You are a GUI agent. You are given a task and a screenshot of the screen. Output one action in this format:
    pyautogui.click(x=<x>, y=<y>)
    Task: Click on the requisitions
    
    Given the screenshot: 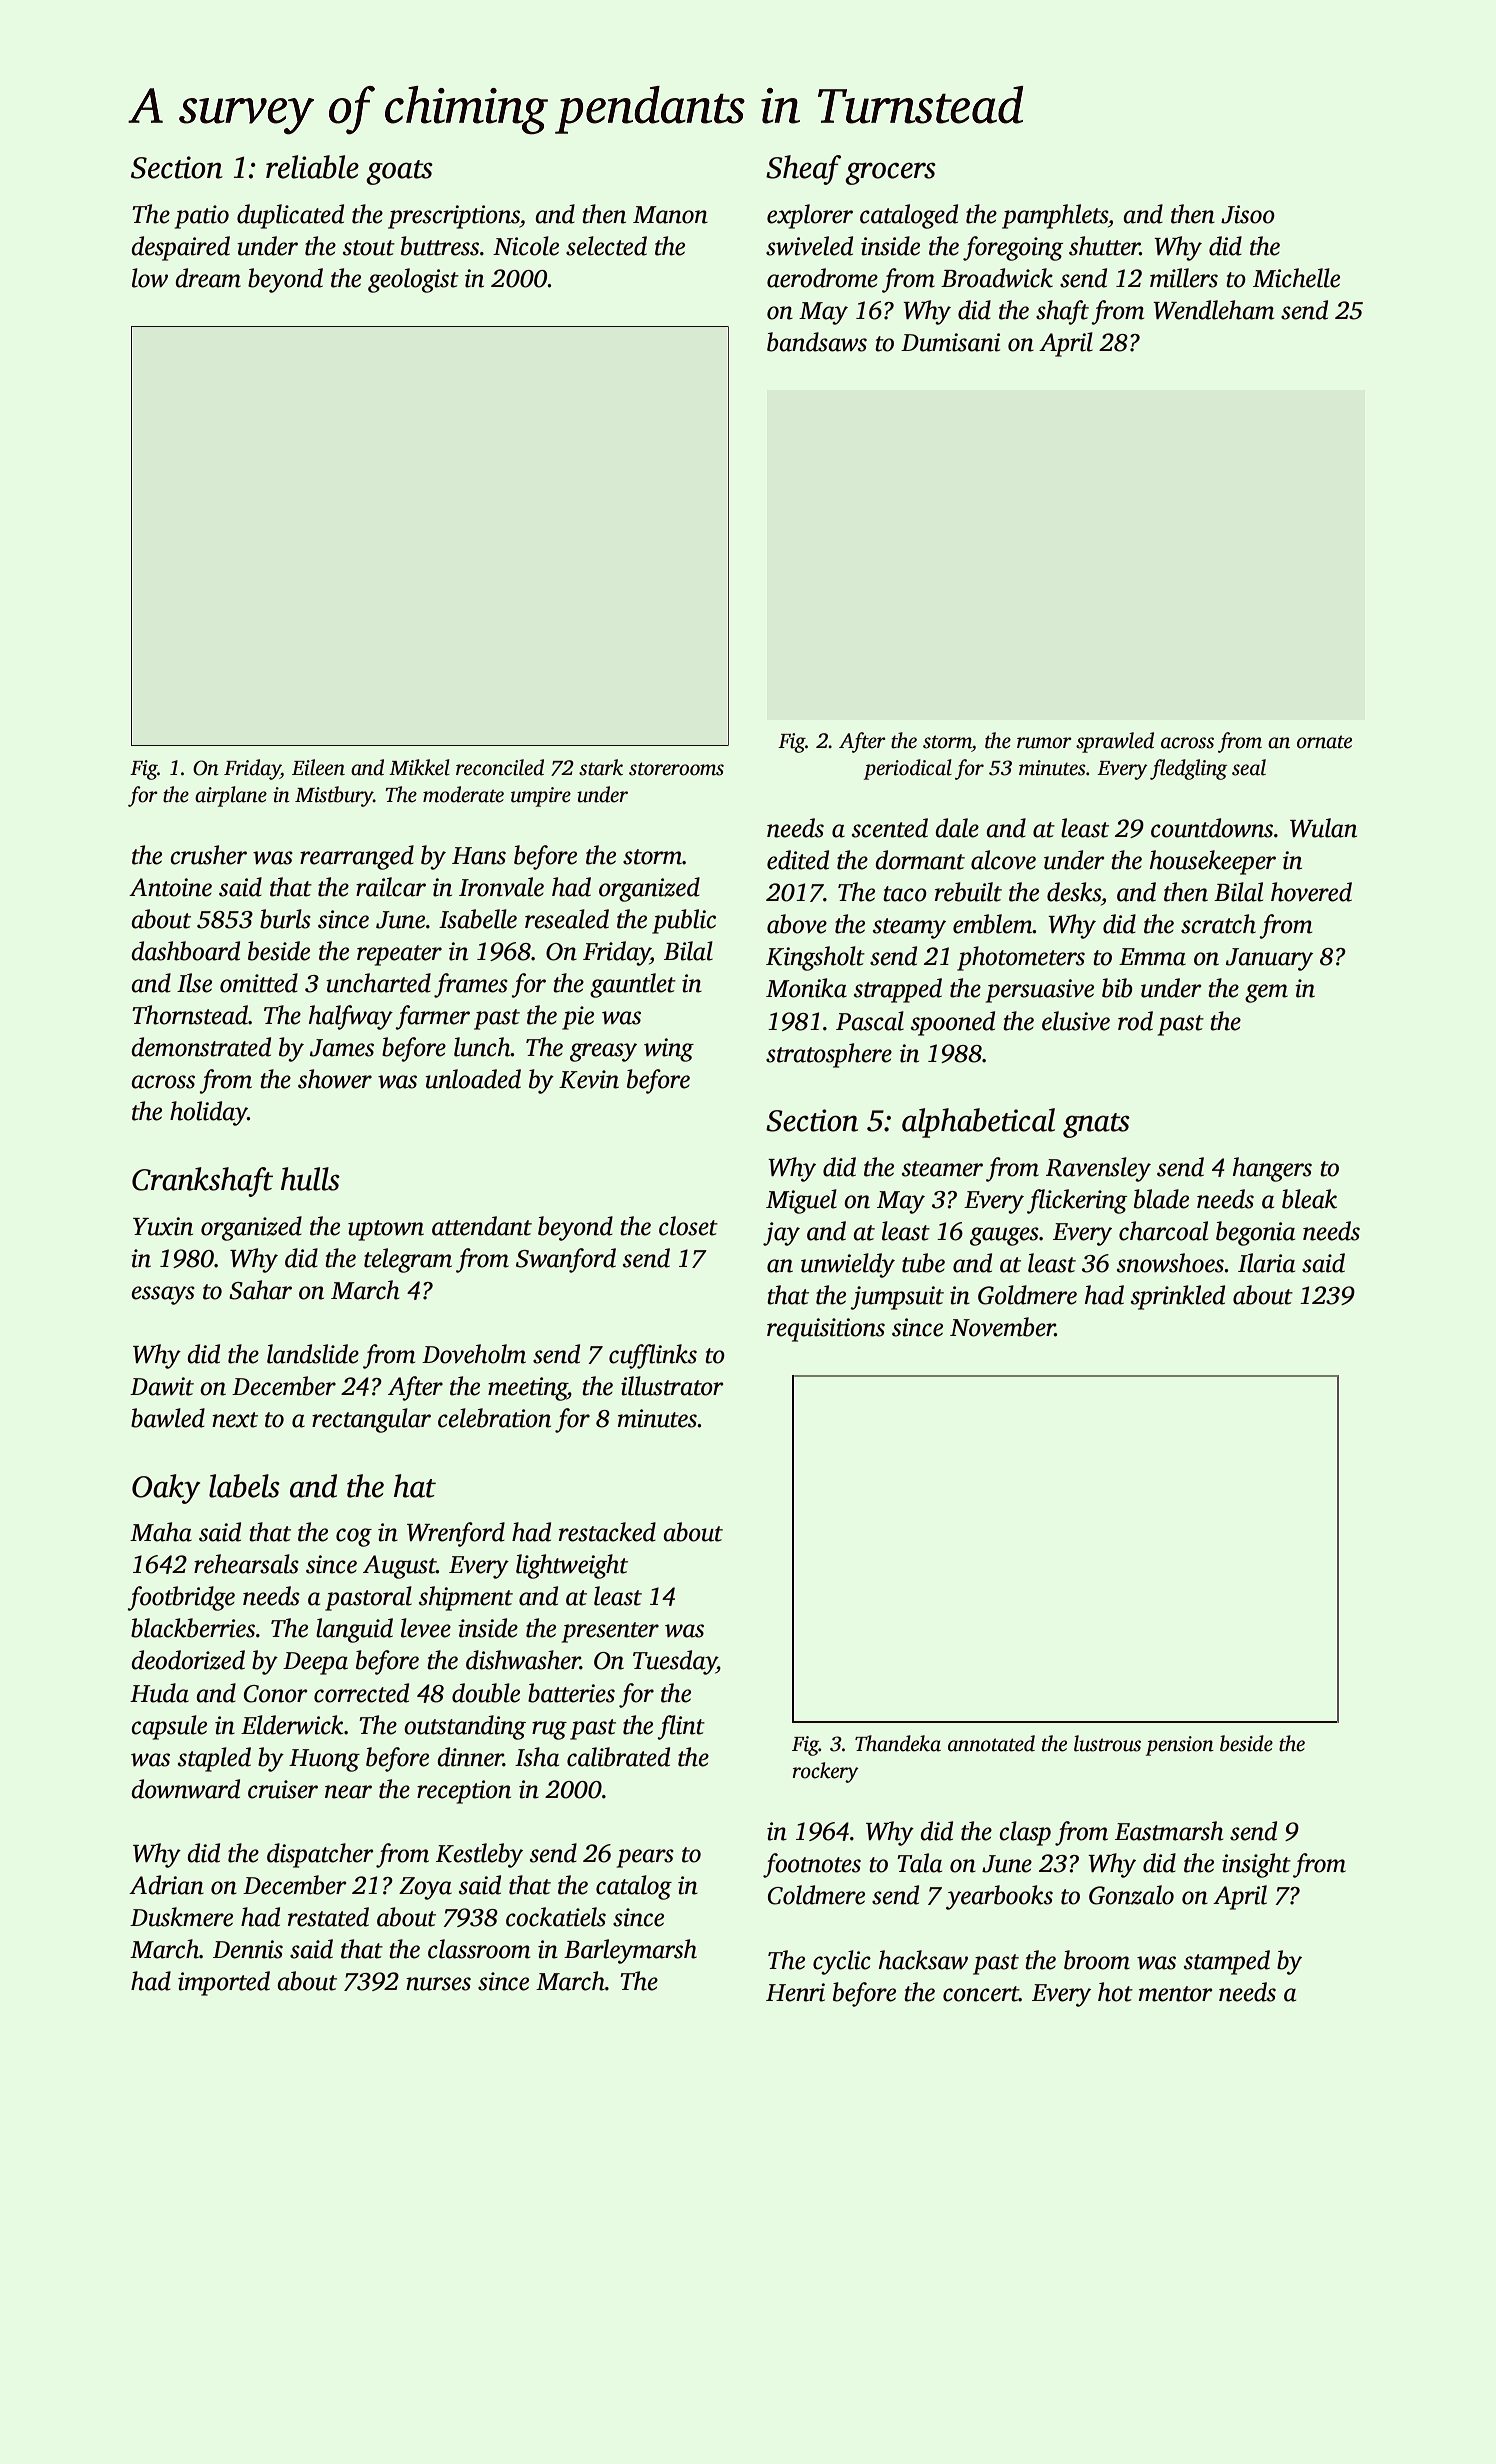 What is the action you would take?
    pyautogui.click(x=826, y=1330)
